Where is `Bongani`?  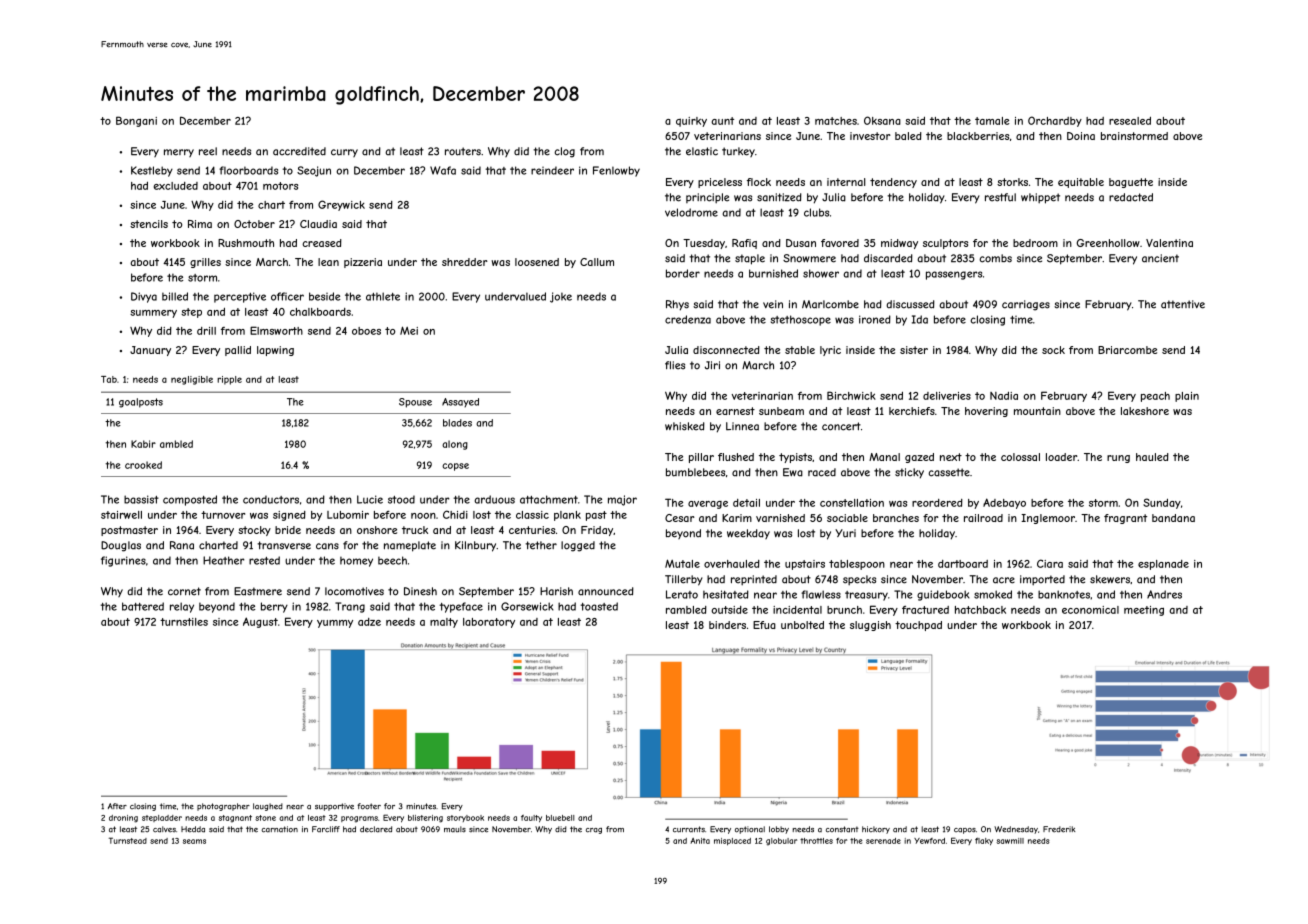 Bongani is located at coordinates (136, 121).
